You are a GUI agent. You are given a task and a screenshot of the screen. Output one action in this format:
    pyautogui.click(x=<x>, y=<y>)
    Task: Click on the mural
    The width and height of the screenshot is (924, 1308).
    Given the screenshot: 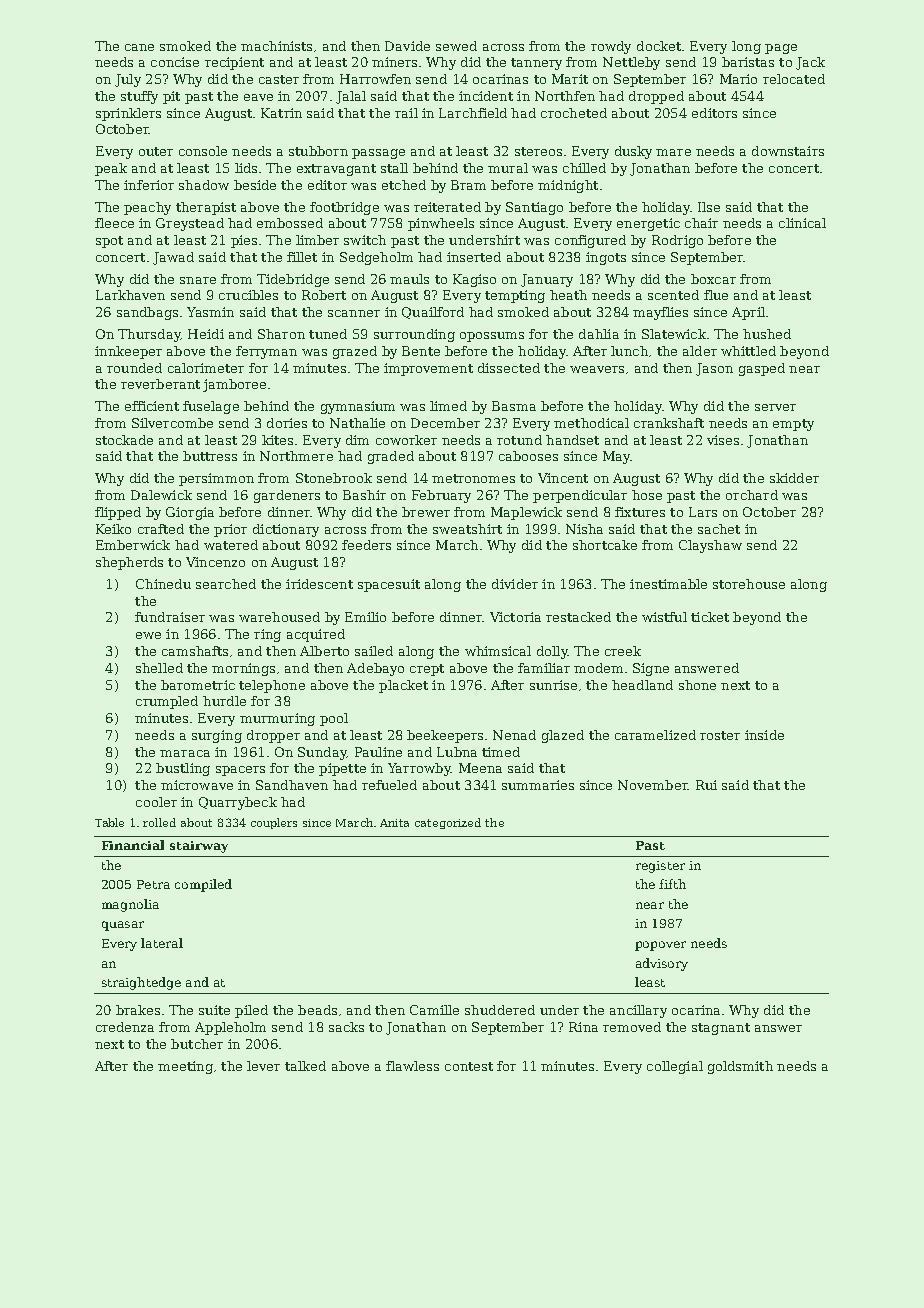 What is the action you would take?
    pyautogui.click(x=508, y=168)
